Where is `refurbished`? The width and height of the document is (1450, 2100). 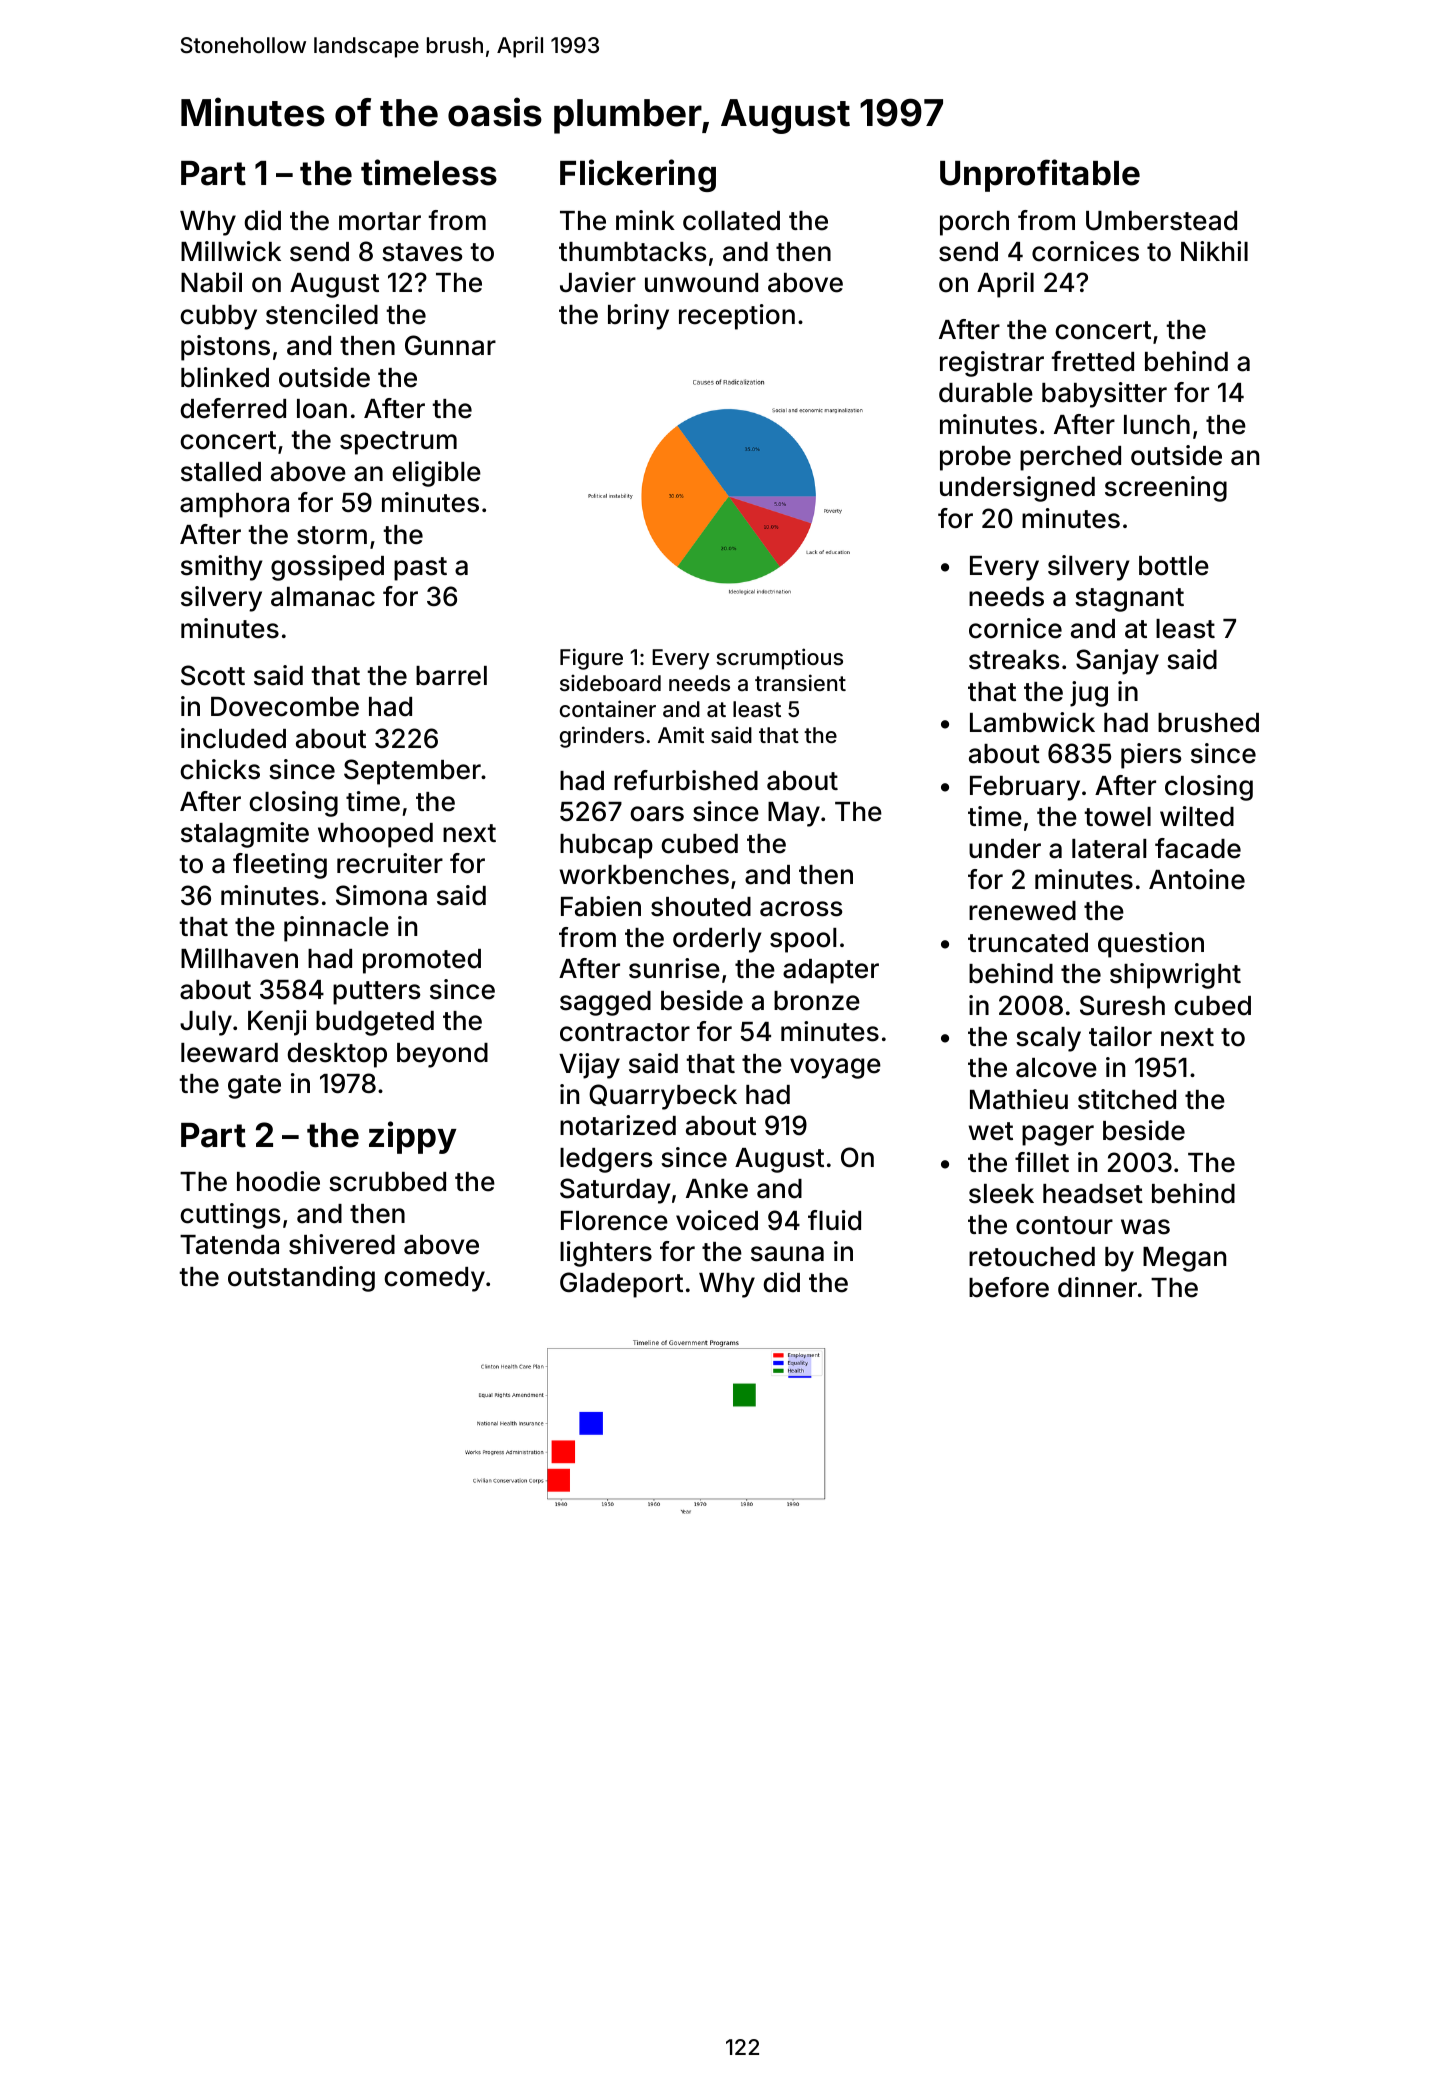 refurbished is located at coordinates (686, 780).
